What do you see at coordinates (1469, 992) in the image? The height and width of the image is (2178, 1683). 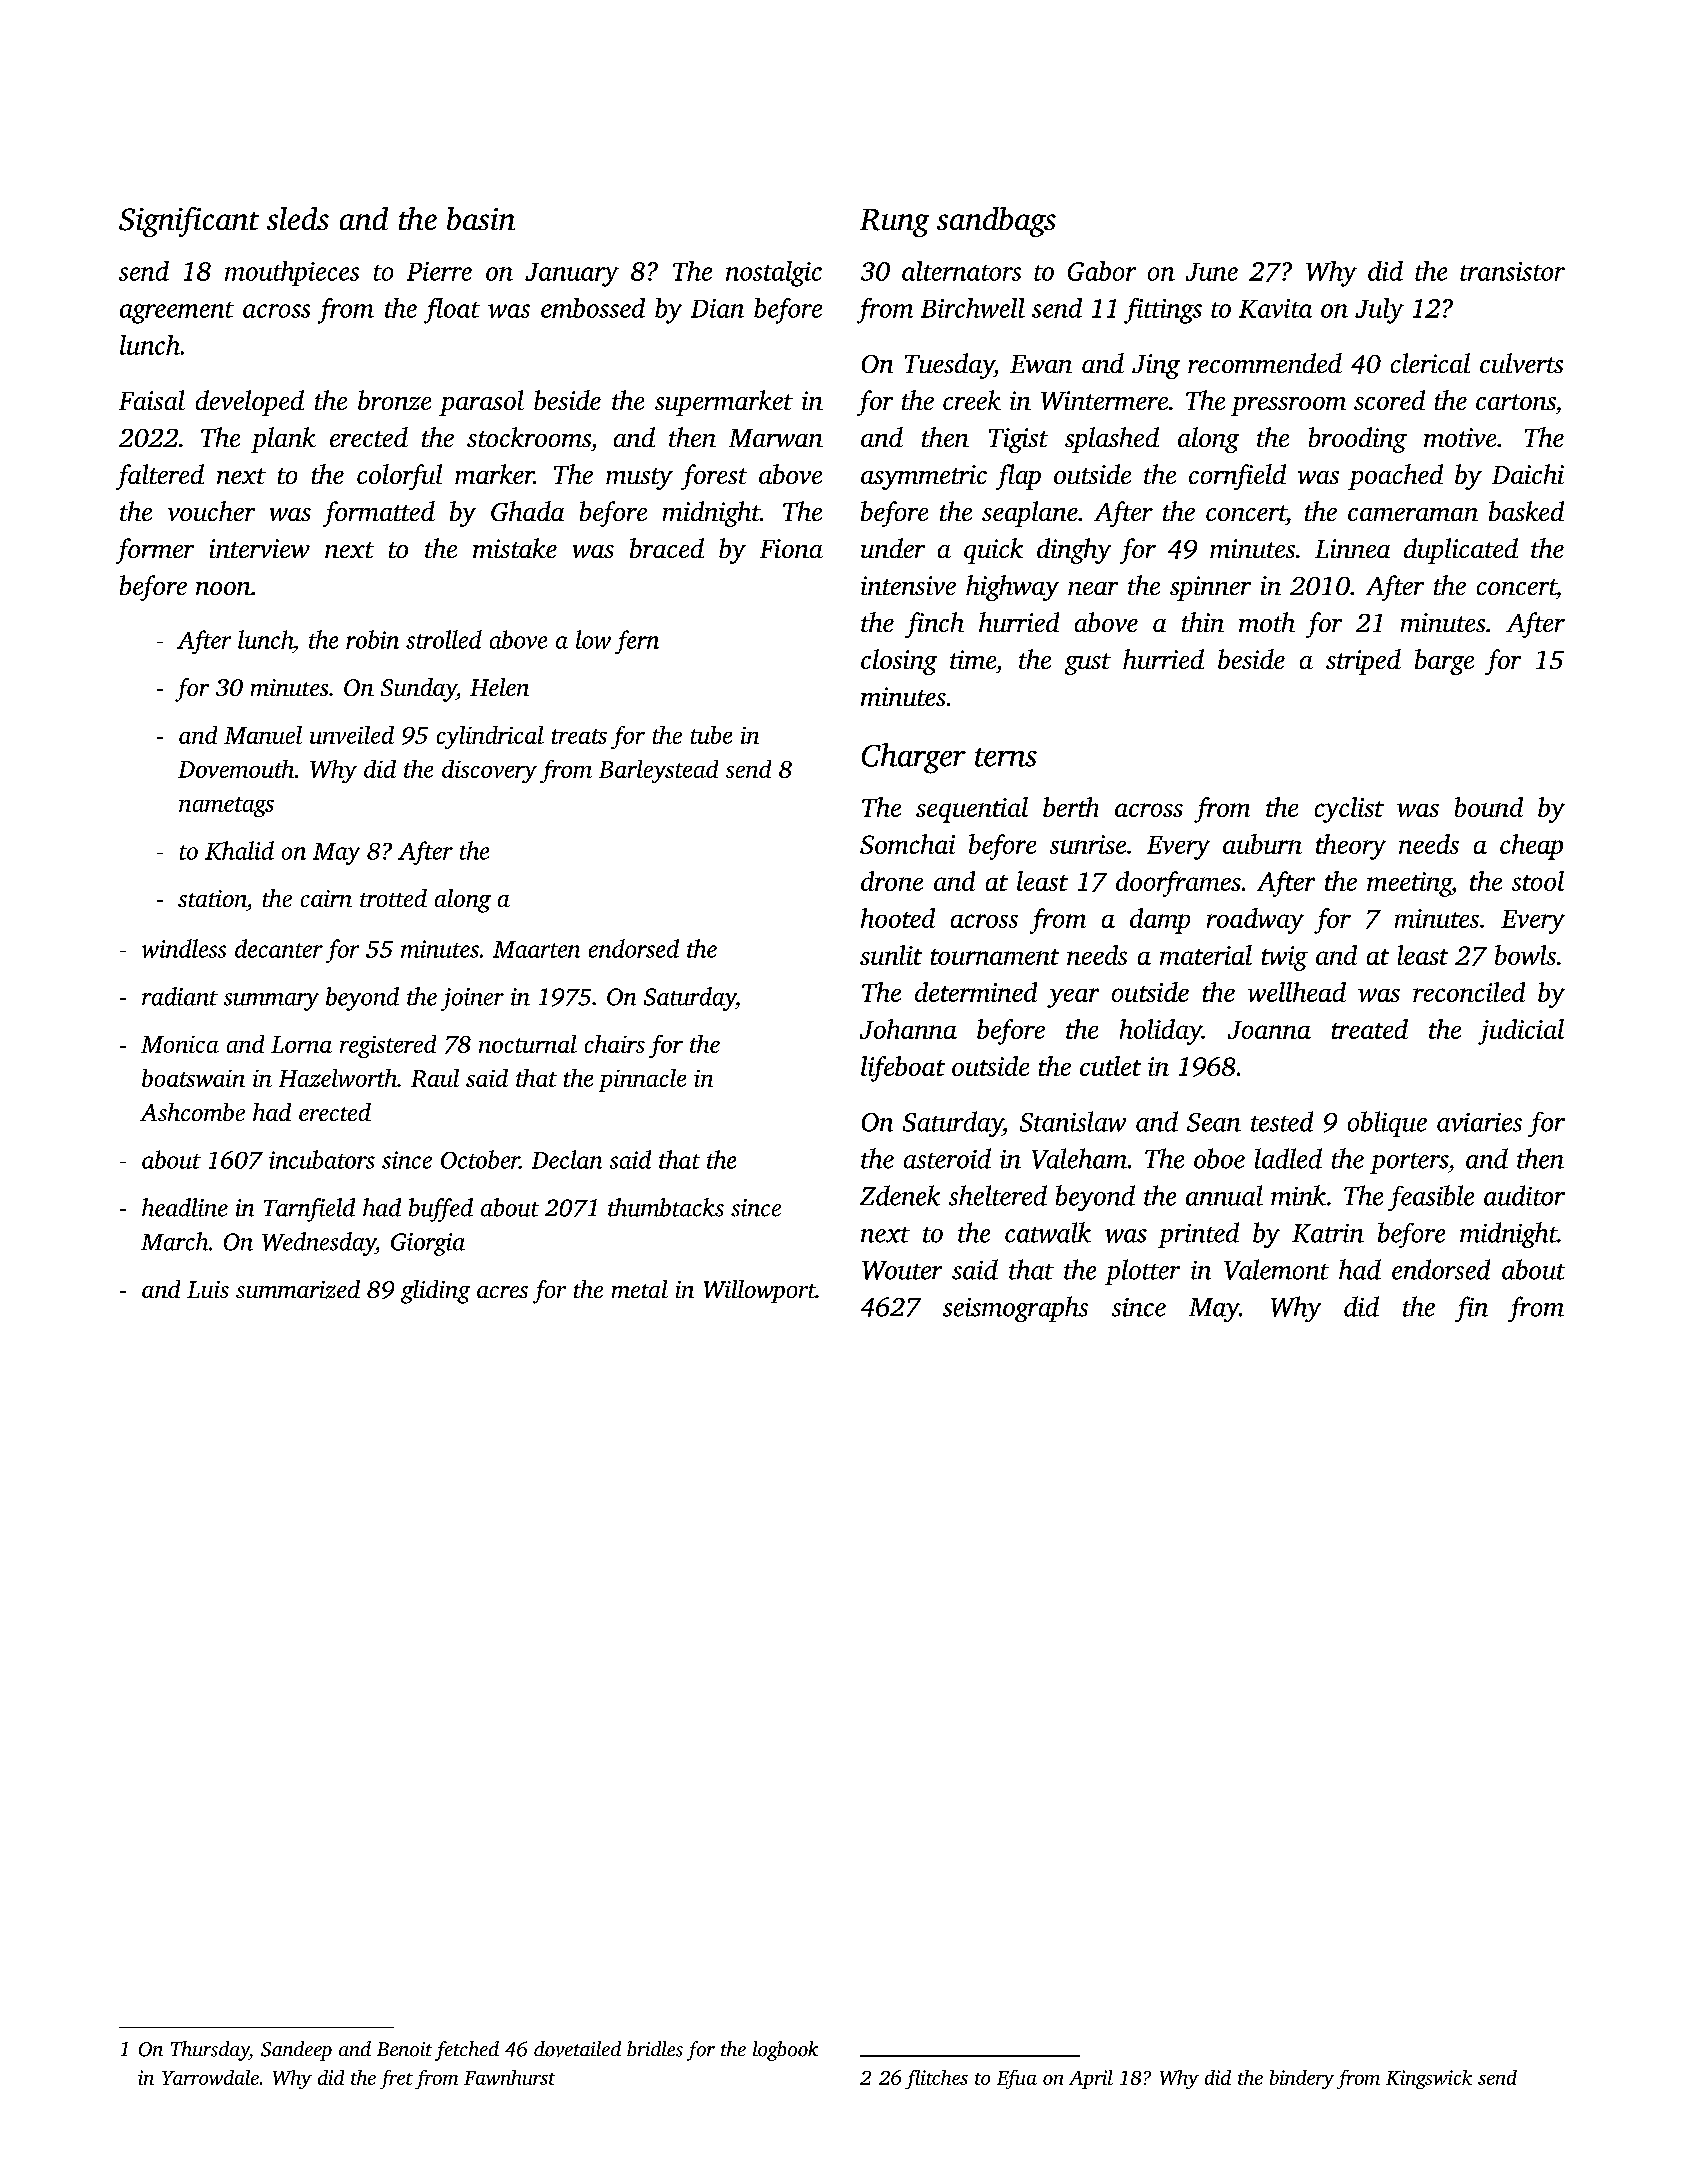 I see `reconciled` at bounding box center [1469, 992].
